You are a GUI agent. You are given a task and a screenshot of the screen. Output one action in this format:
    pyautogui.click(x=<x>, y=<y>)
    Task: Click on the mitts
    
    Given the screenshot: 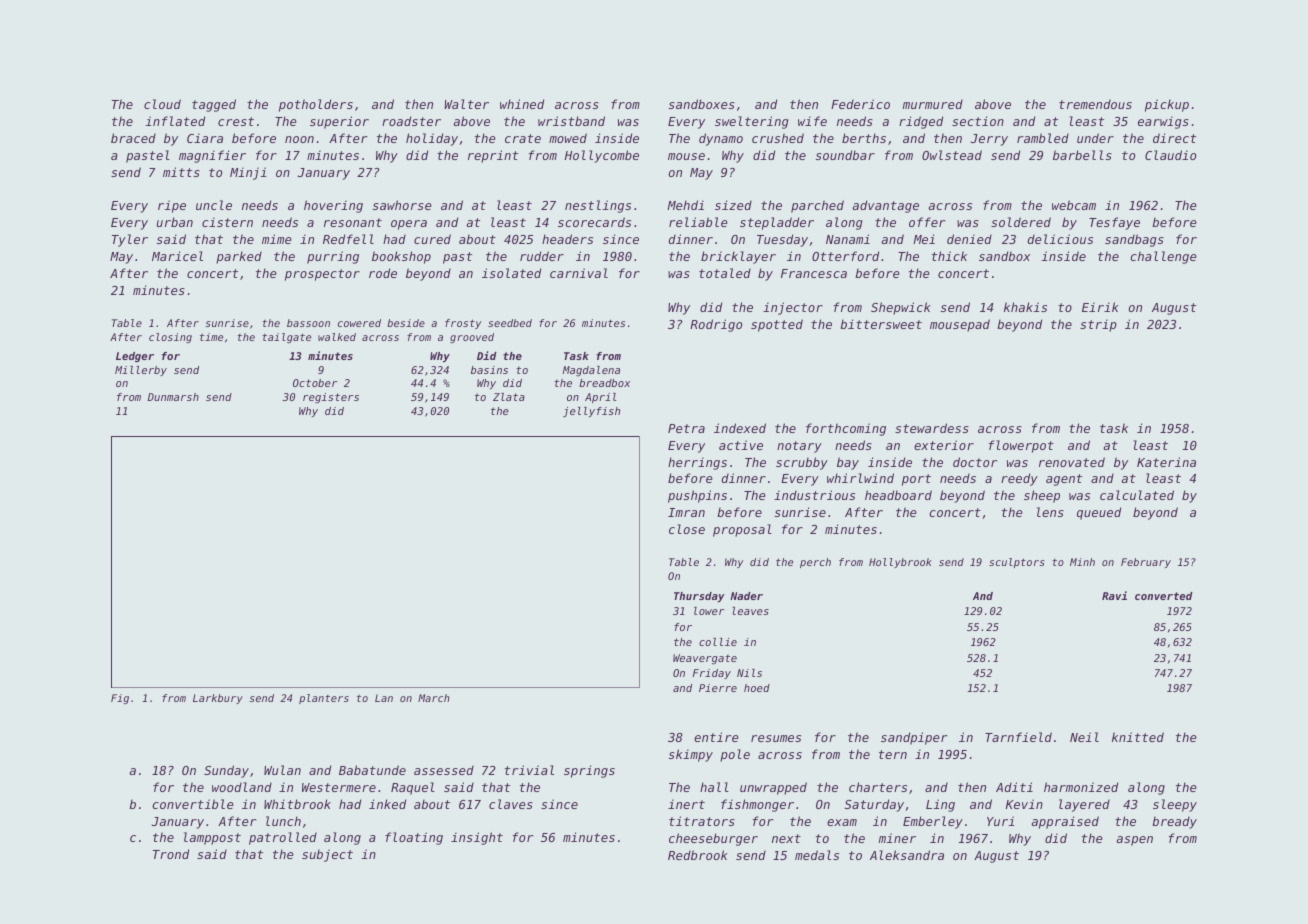 What is the action you would take?
    pyautogui.click(x=181, y=172)
